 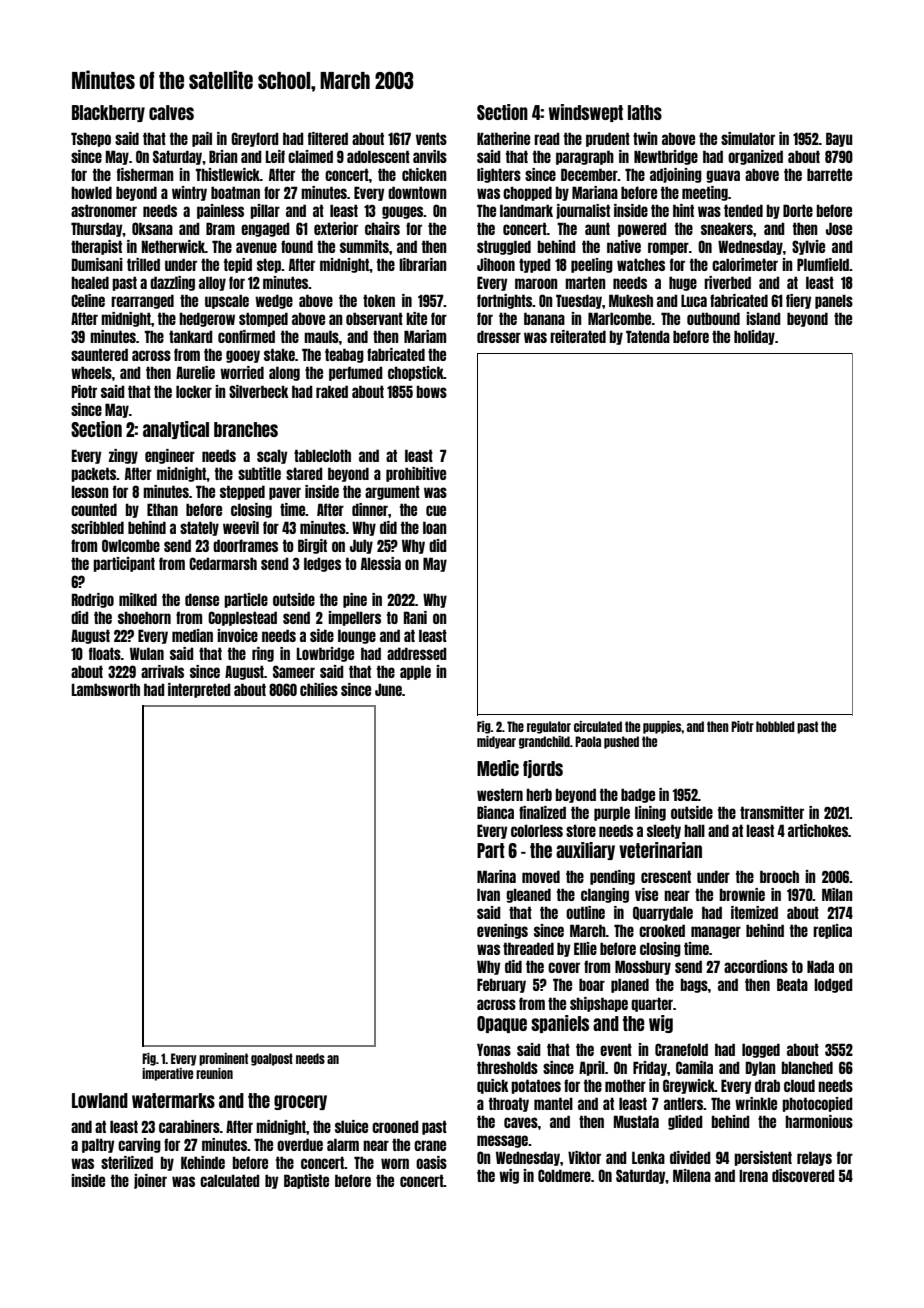 What do you see at coordinates (839, 139) in the page?
I see `Bayu` at bounding box center [839, 139].
